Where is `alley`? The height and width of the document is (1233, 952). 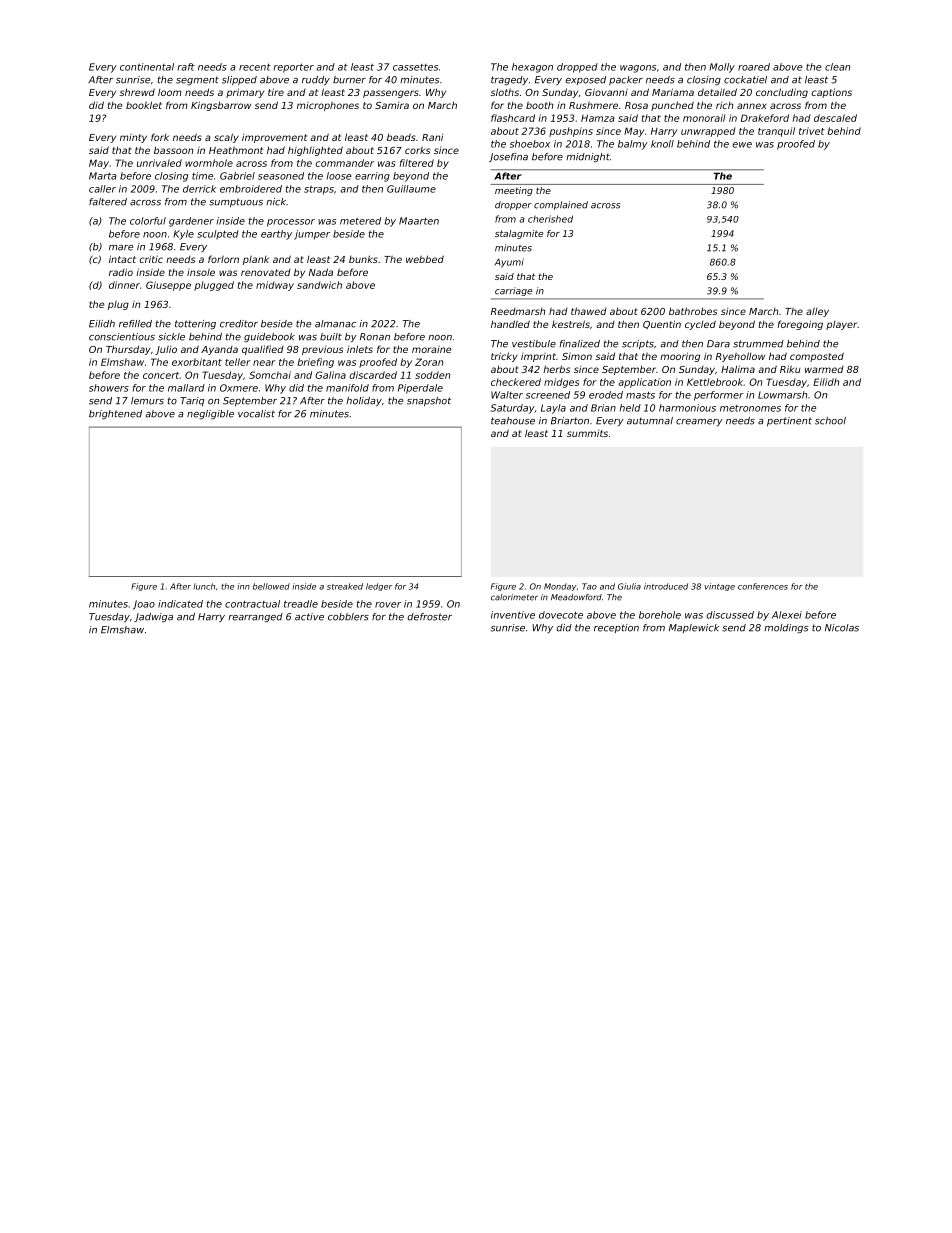 alley is located at coordinates (817, 312).
